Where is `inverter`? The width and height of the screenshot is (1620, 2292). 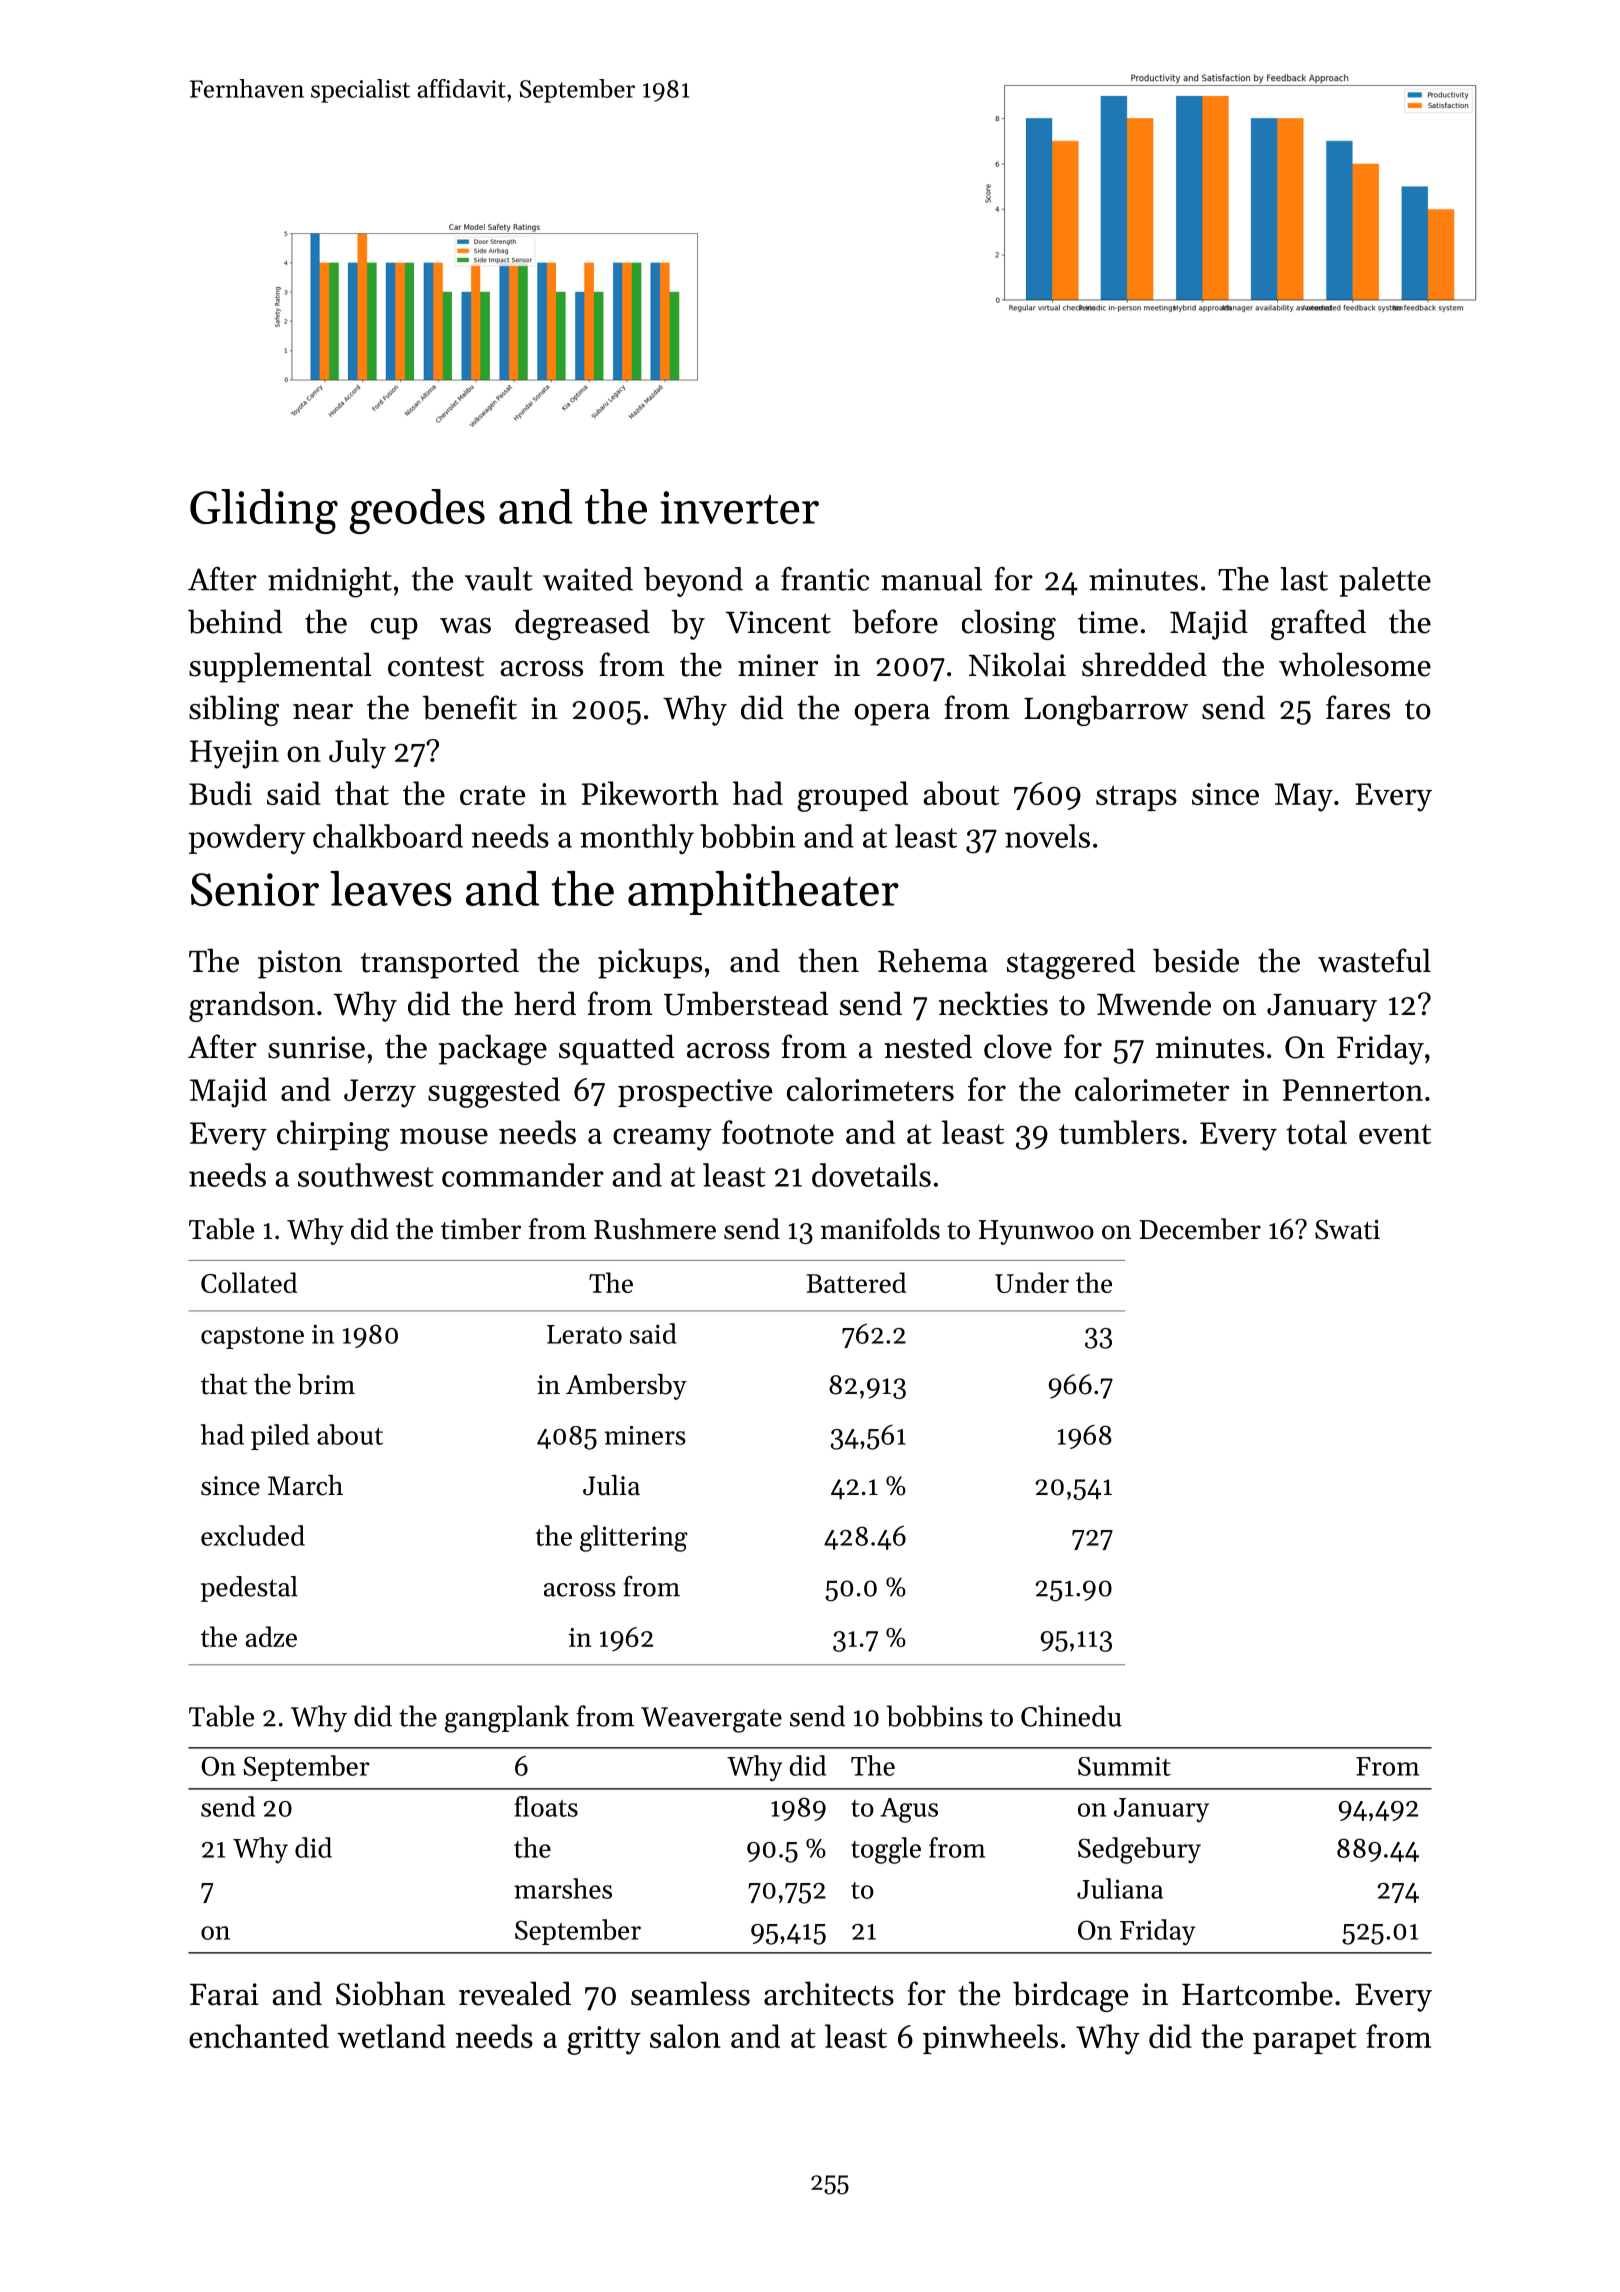
inverter is located at coordinates (739, 507).
